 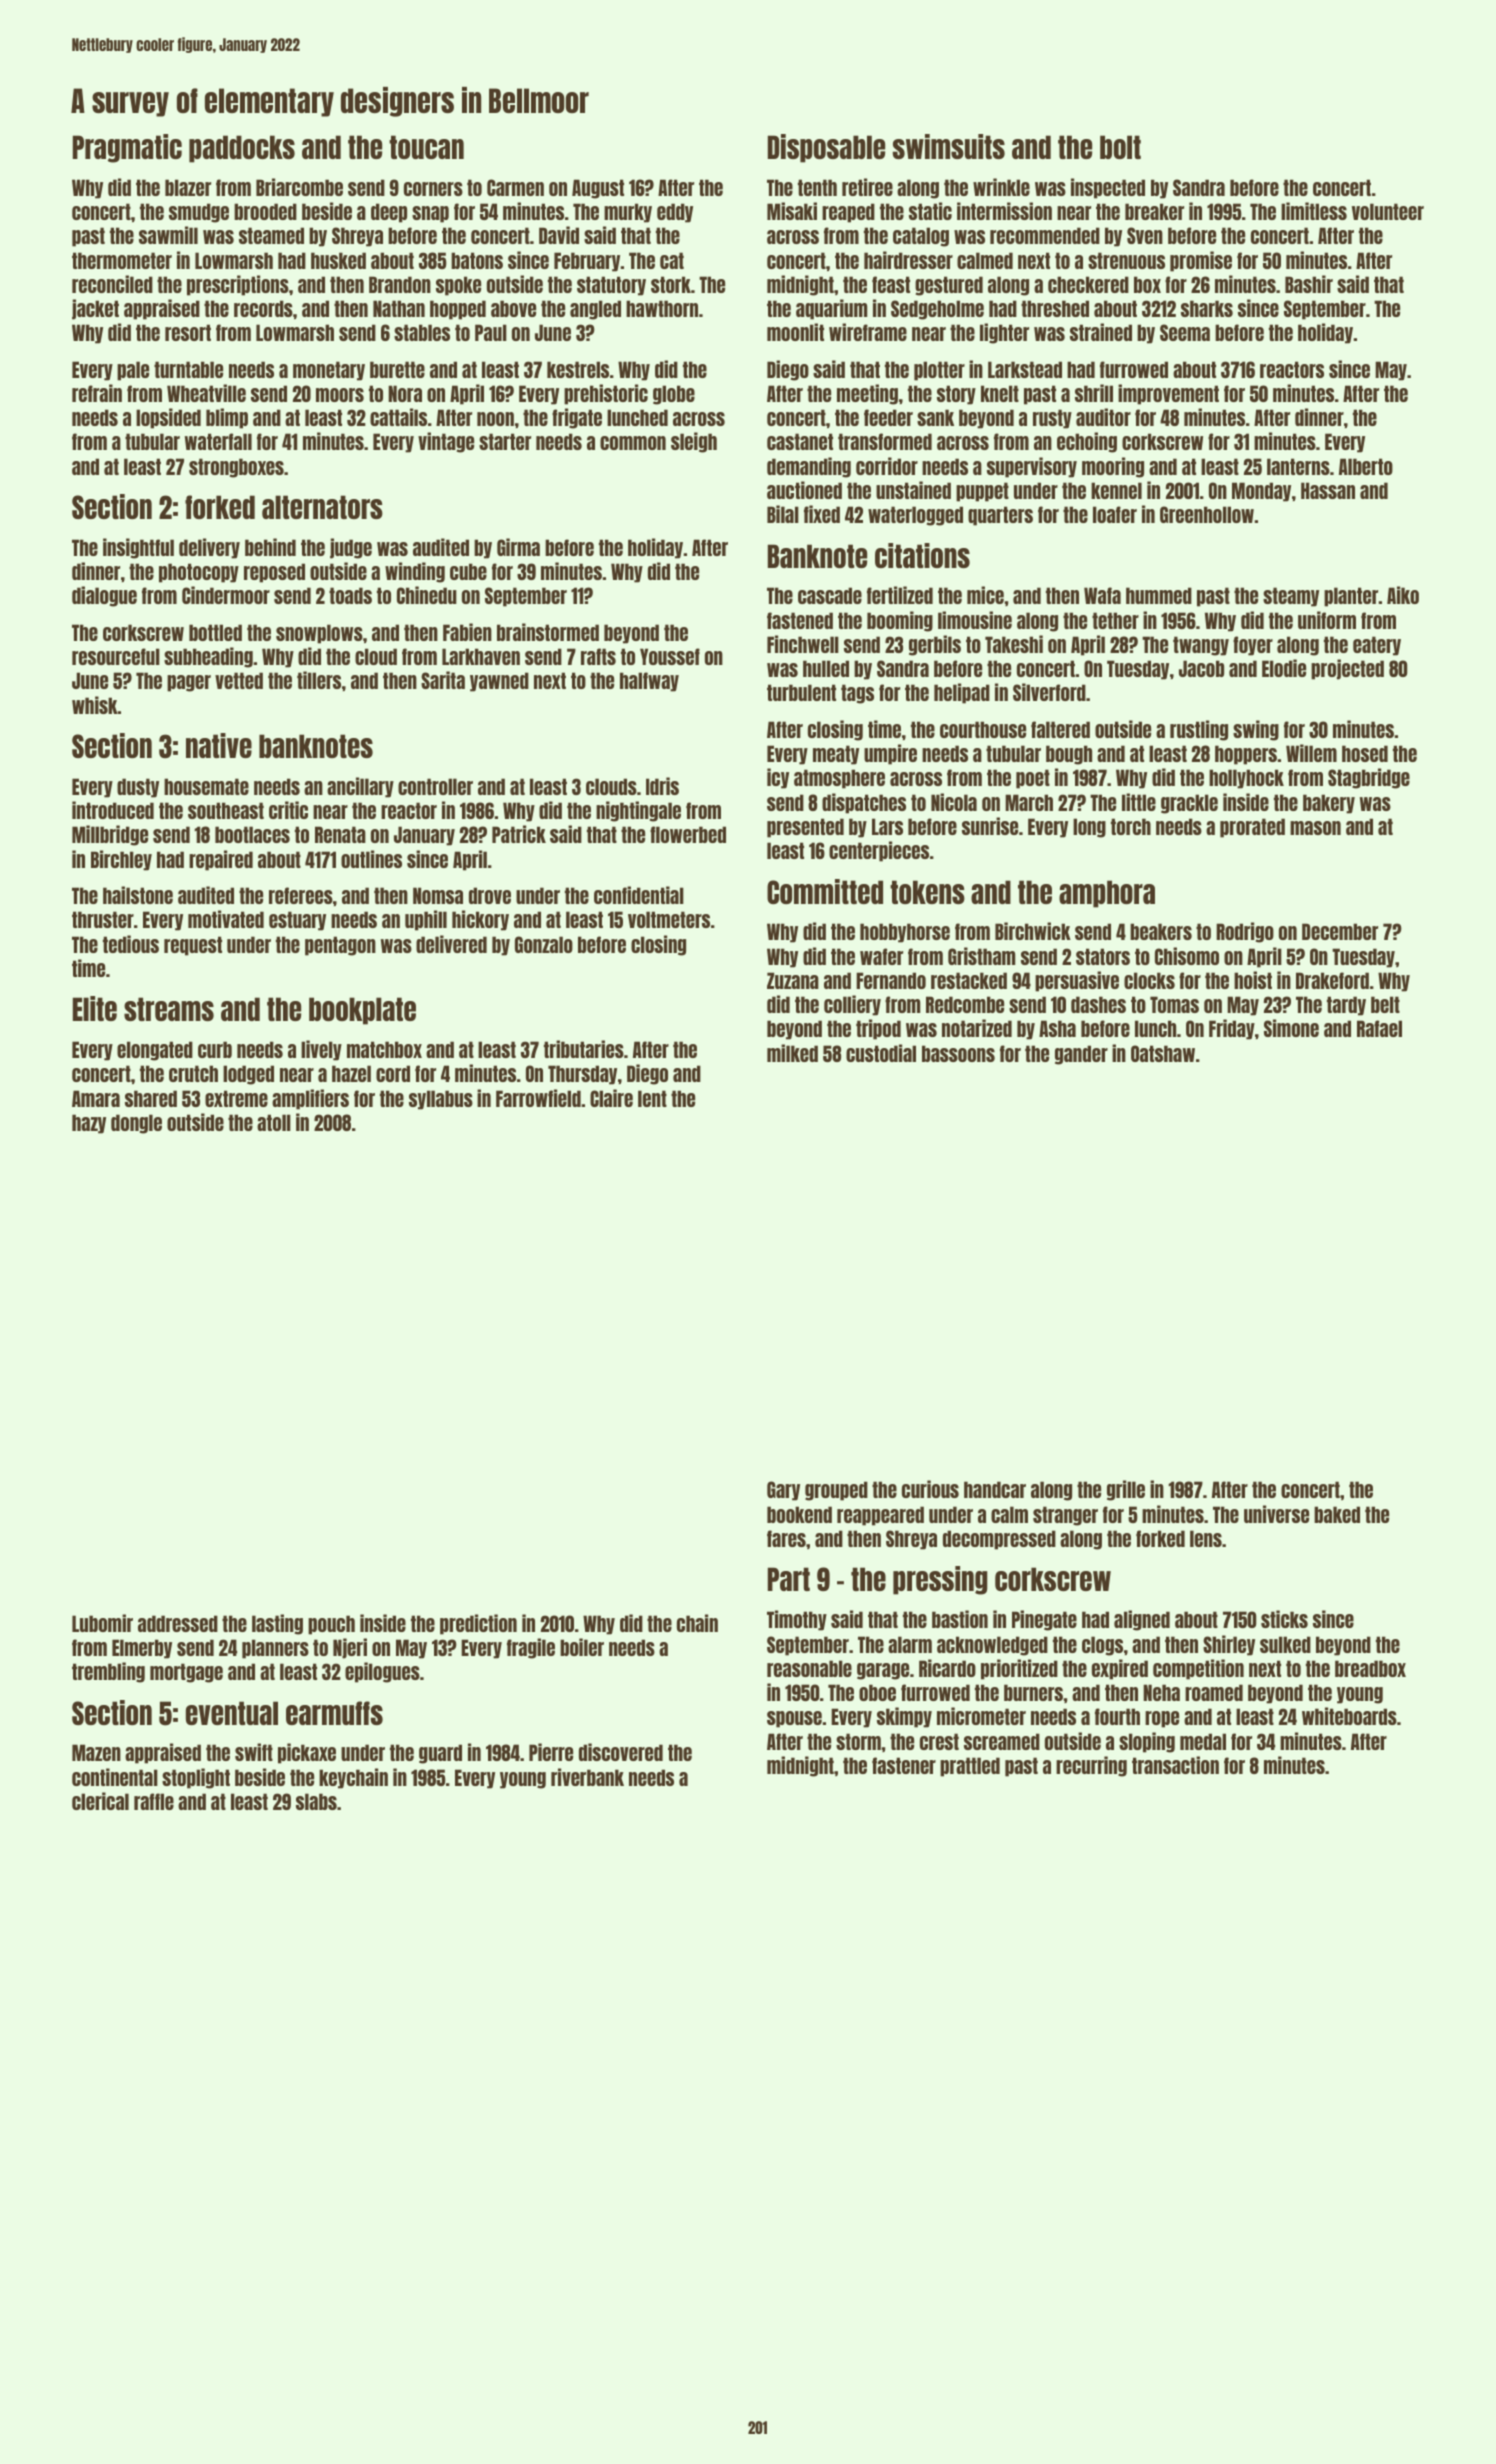 I want to click on riverbank, so click(x=587, y=1777).
